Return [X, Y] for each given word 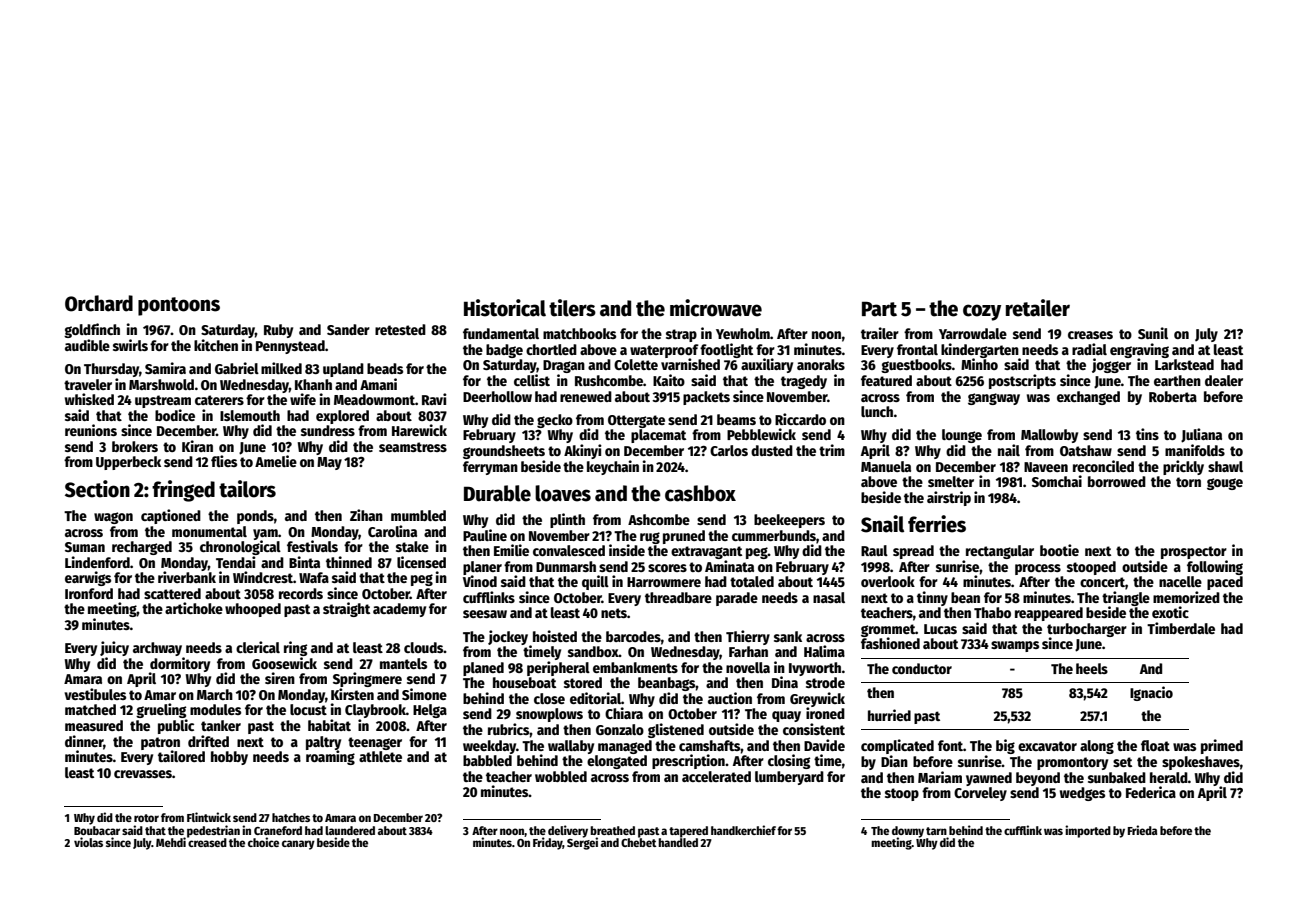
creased [207, 842]
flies [224, 461]
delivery [568, 831]
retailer [1038, 308]
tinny [932, 598]
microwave [716, 308]
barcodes [633, 636]
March [215, 694]
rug [650, 538]
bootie [1059, 550]
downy [908, 831]
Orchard [99, 303]
